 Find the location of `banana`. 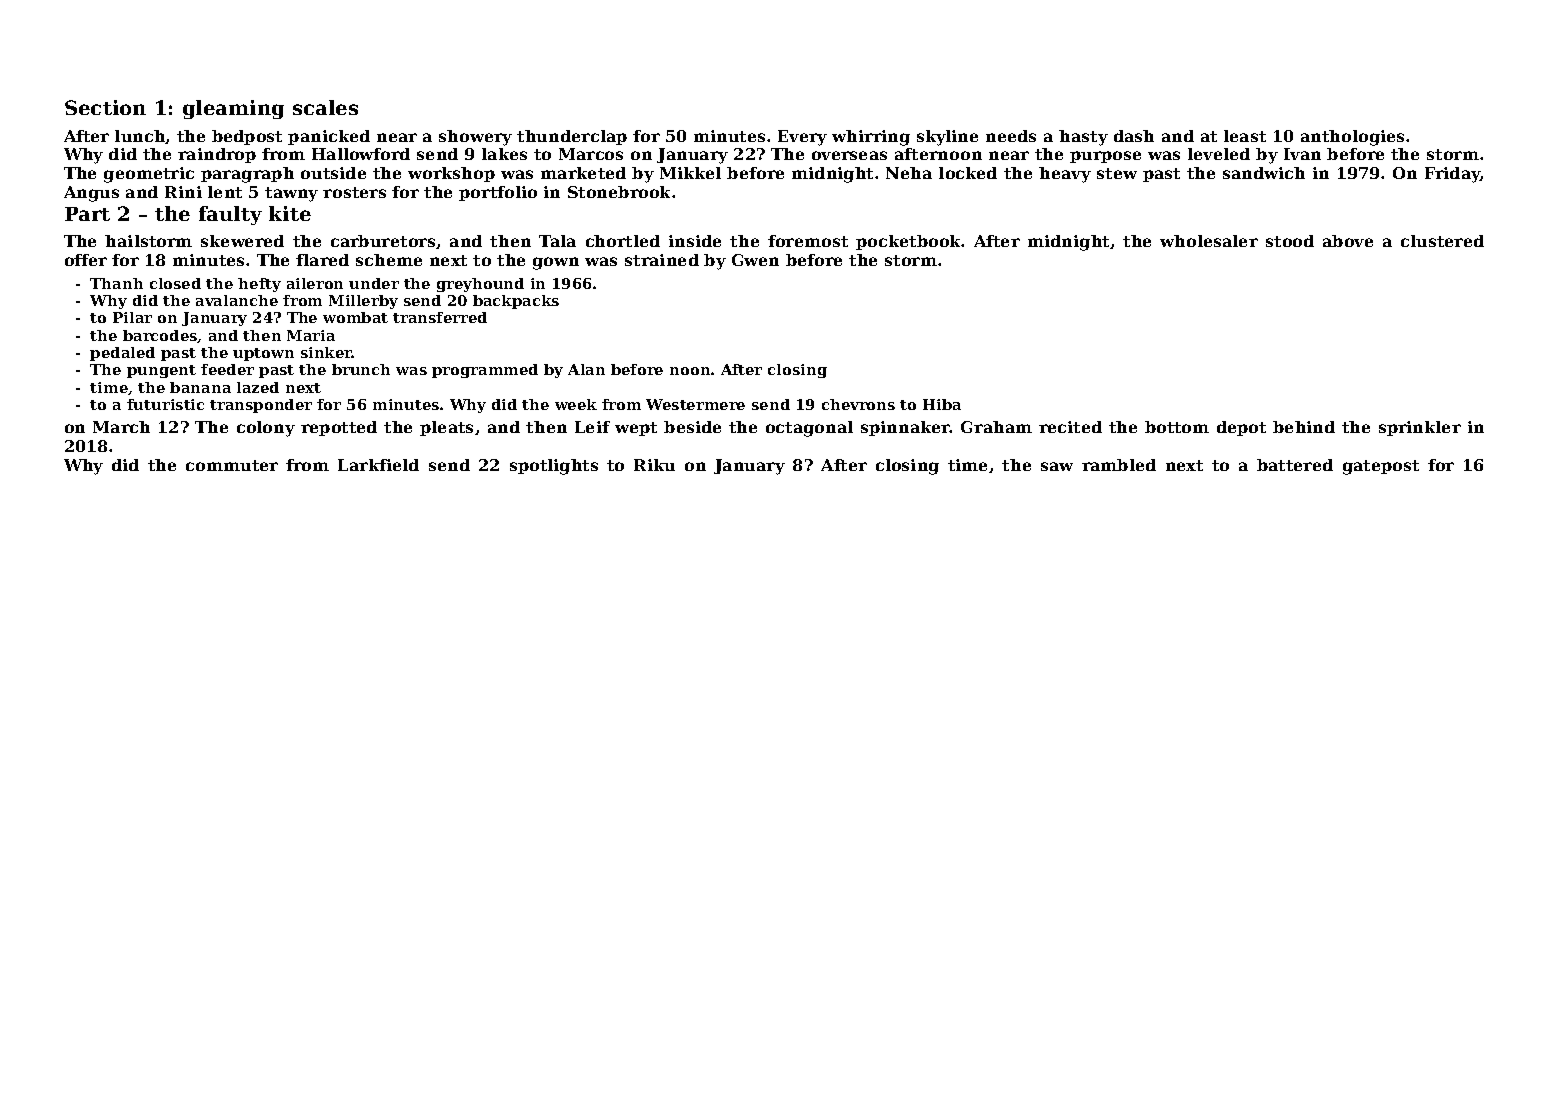

banana is located at coordinates (200, 387).
